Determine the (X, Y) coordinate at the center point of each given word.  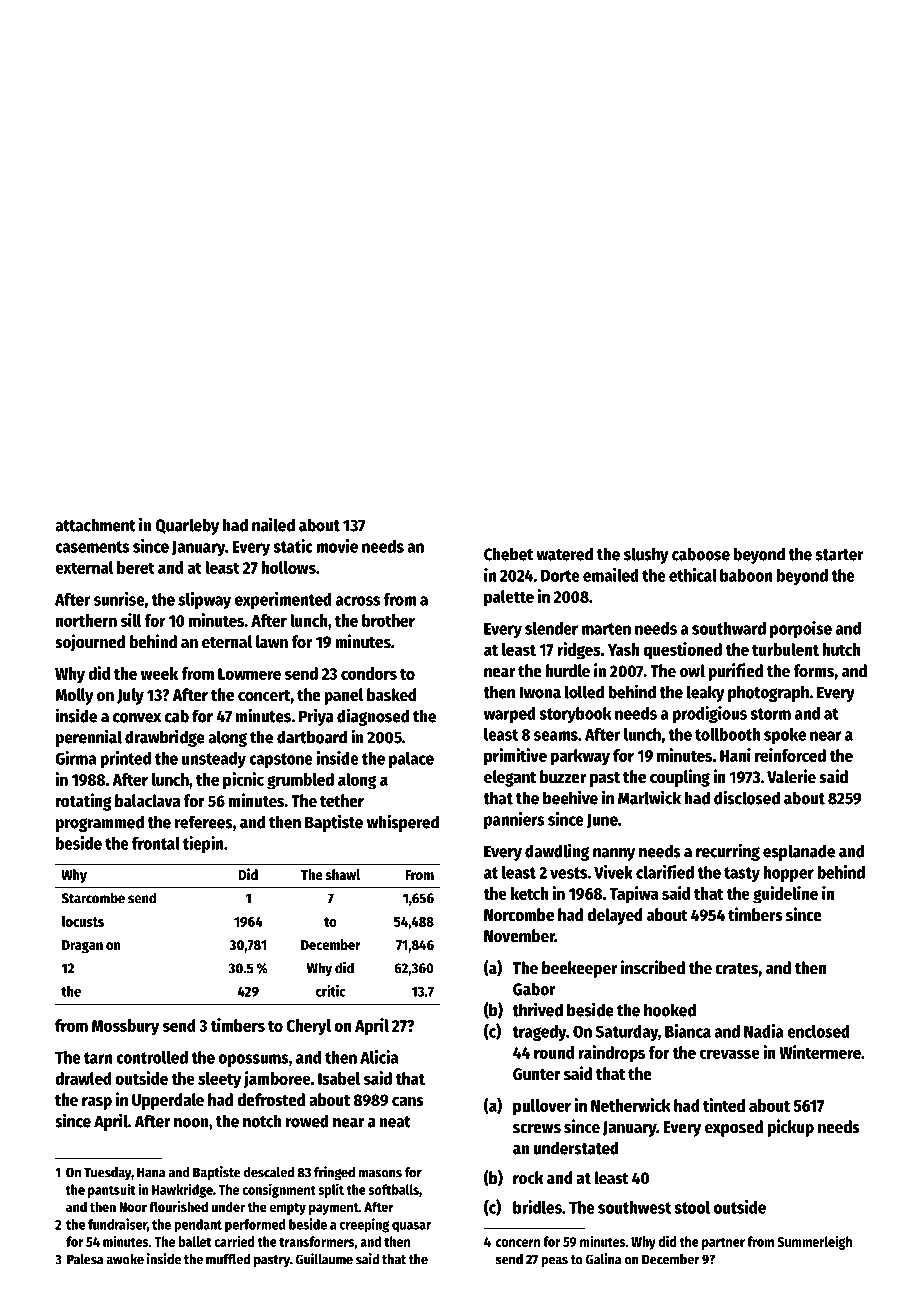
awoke (125, 1259)
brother (388, 620)
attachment (95, 525)
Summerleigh (814, 1242)
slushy (646, 555)
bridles (537, 1207)
